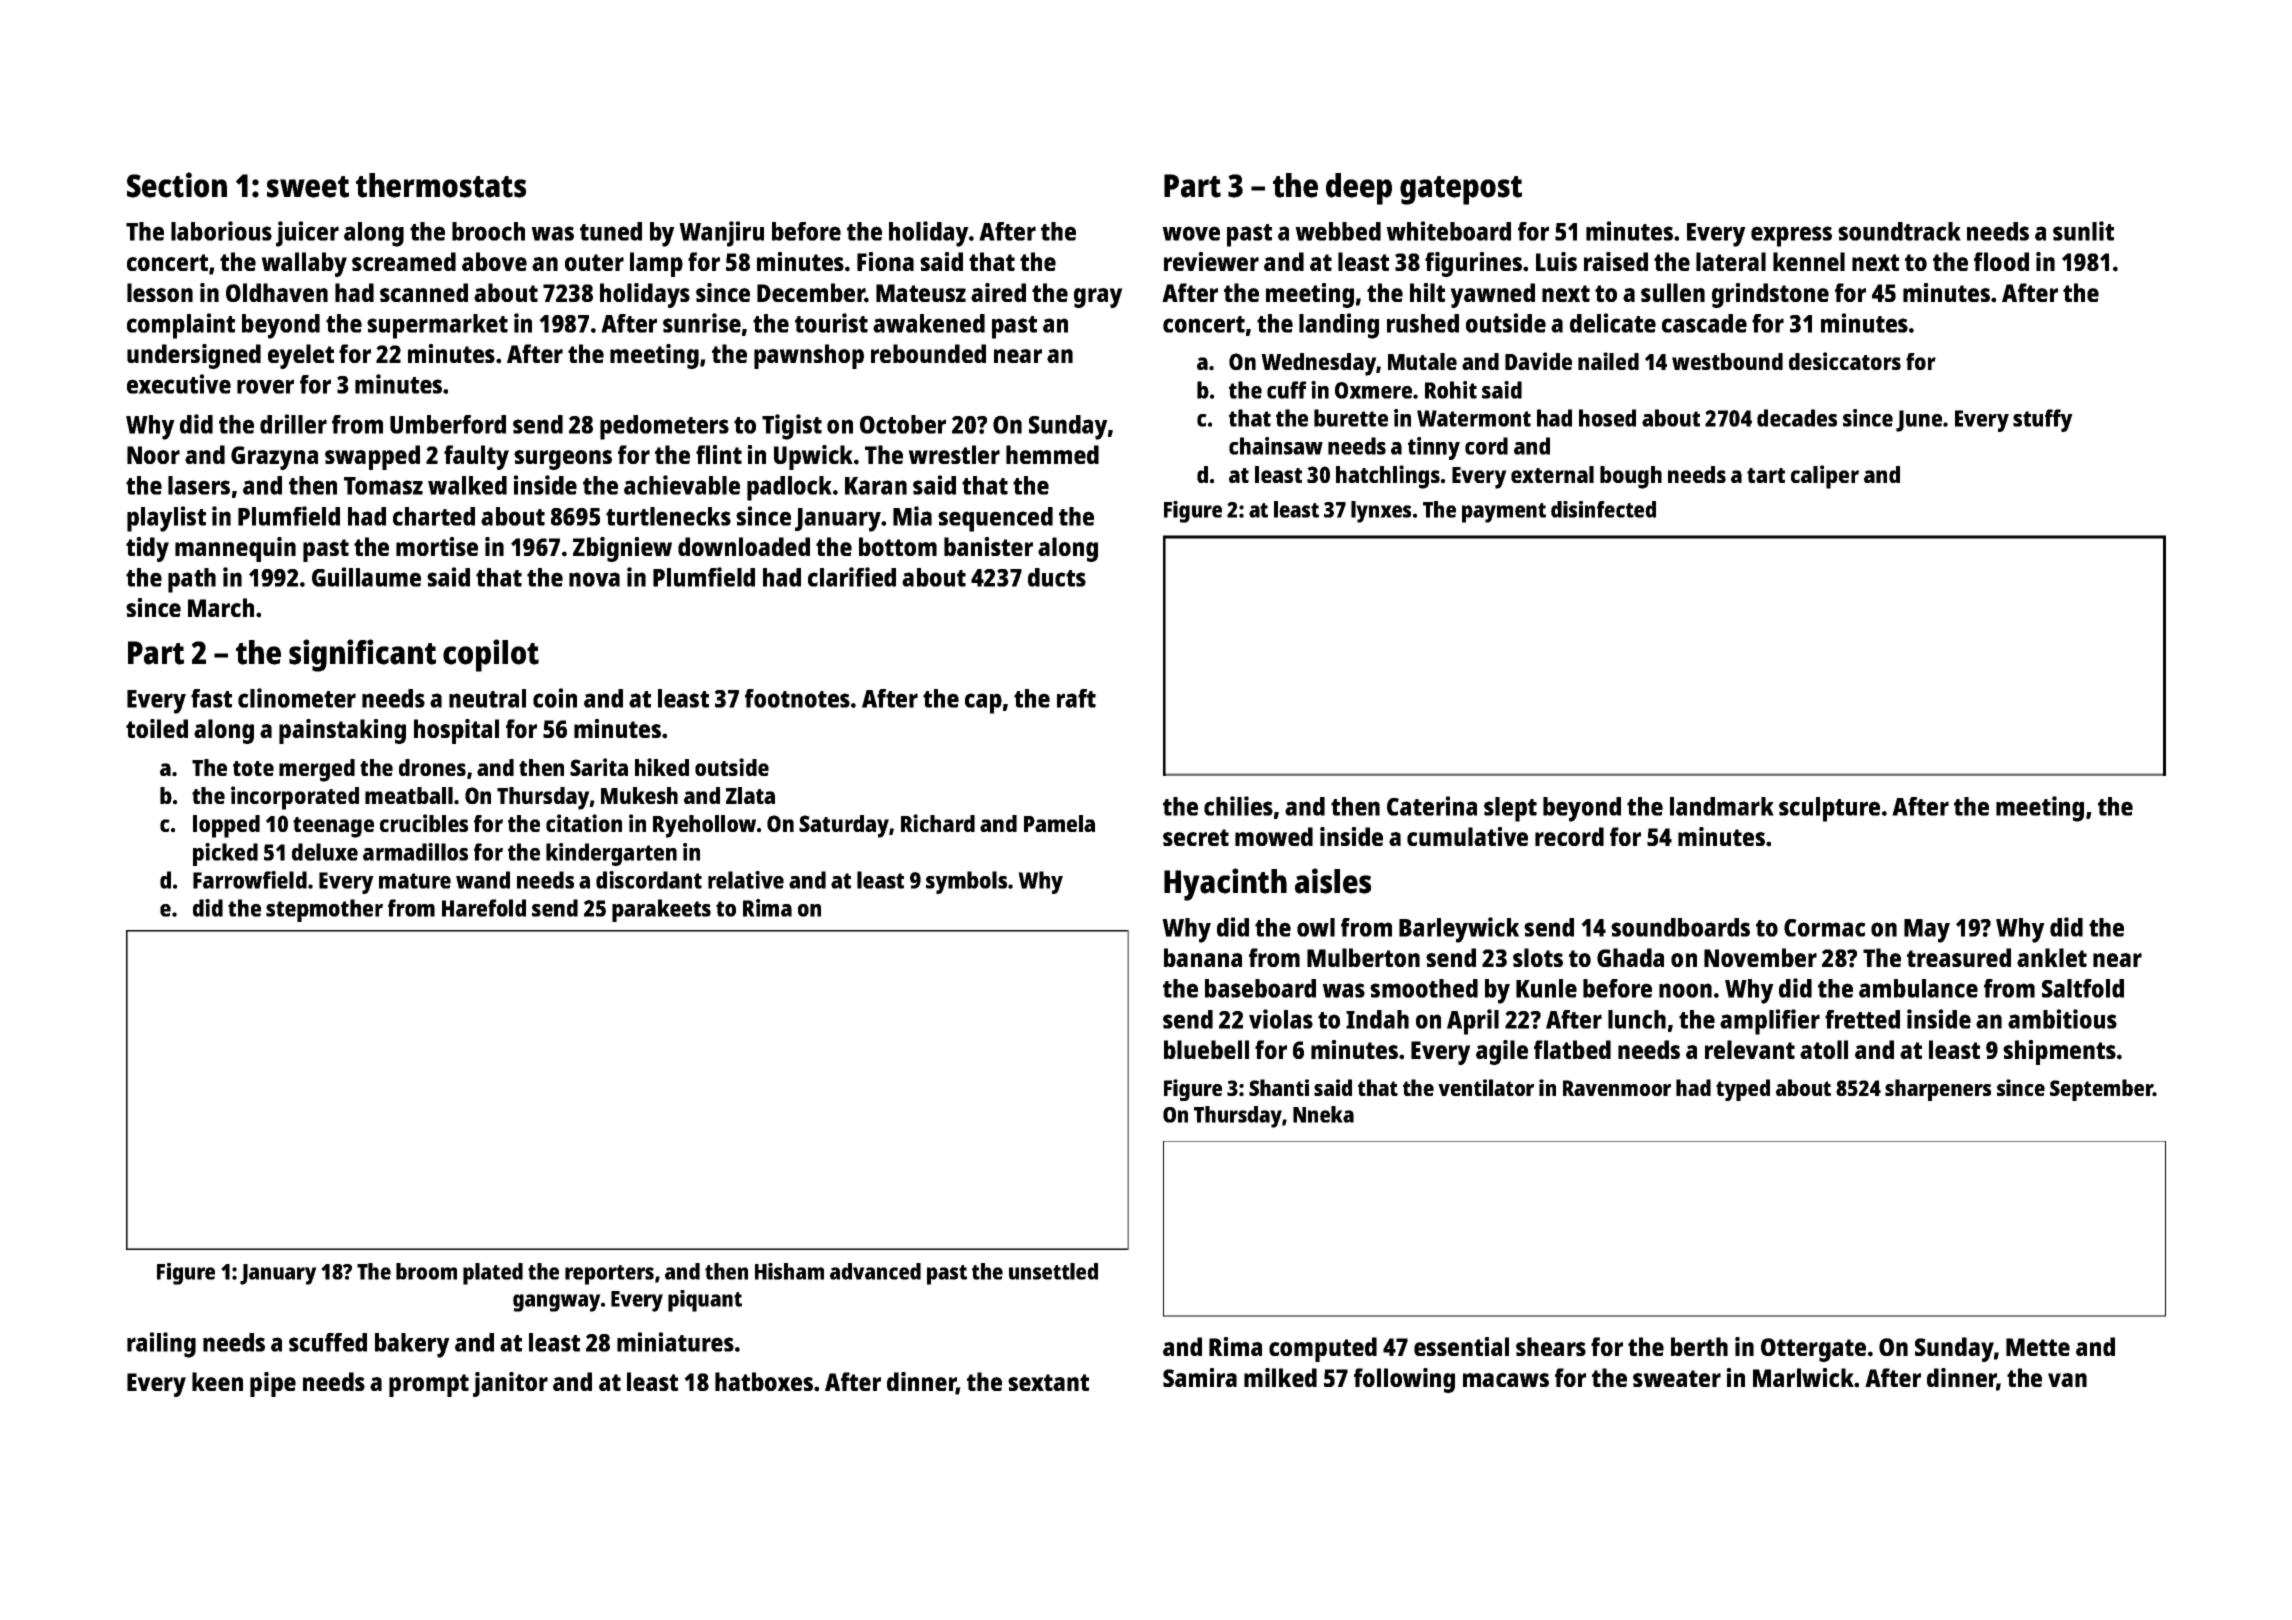 Image resolution: width=2292 pixels, height=1620 pixels. I want to click on Upwick, so click(813, 457).
